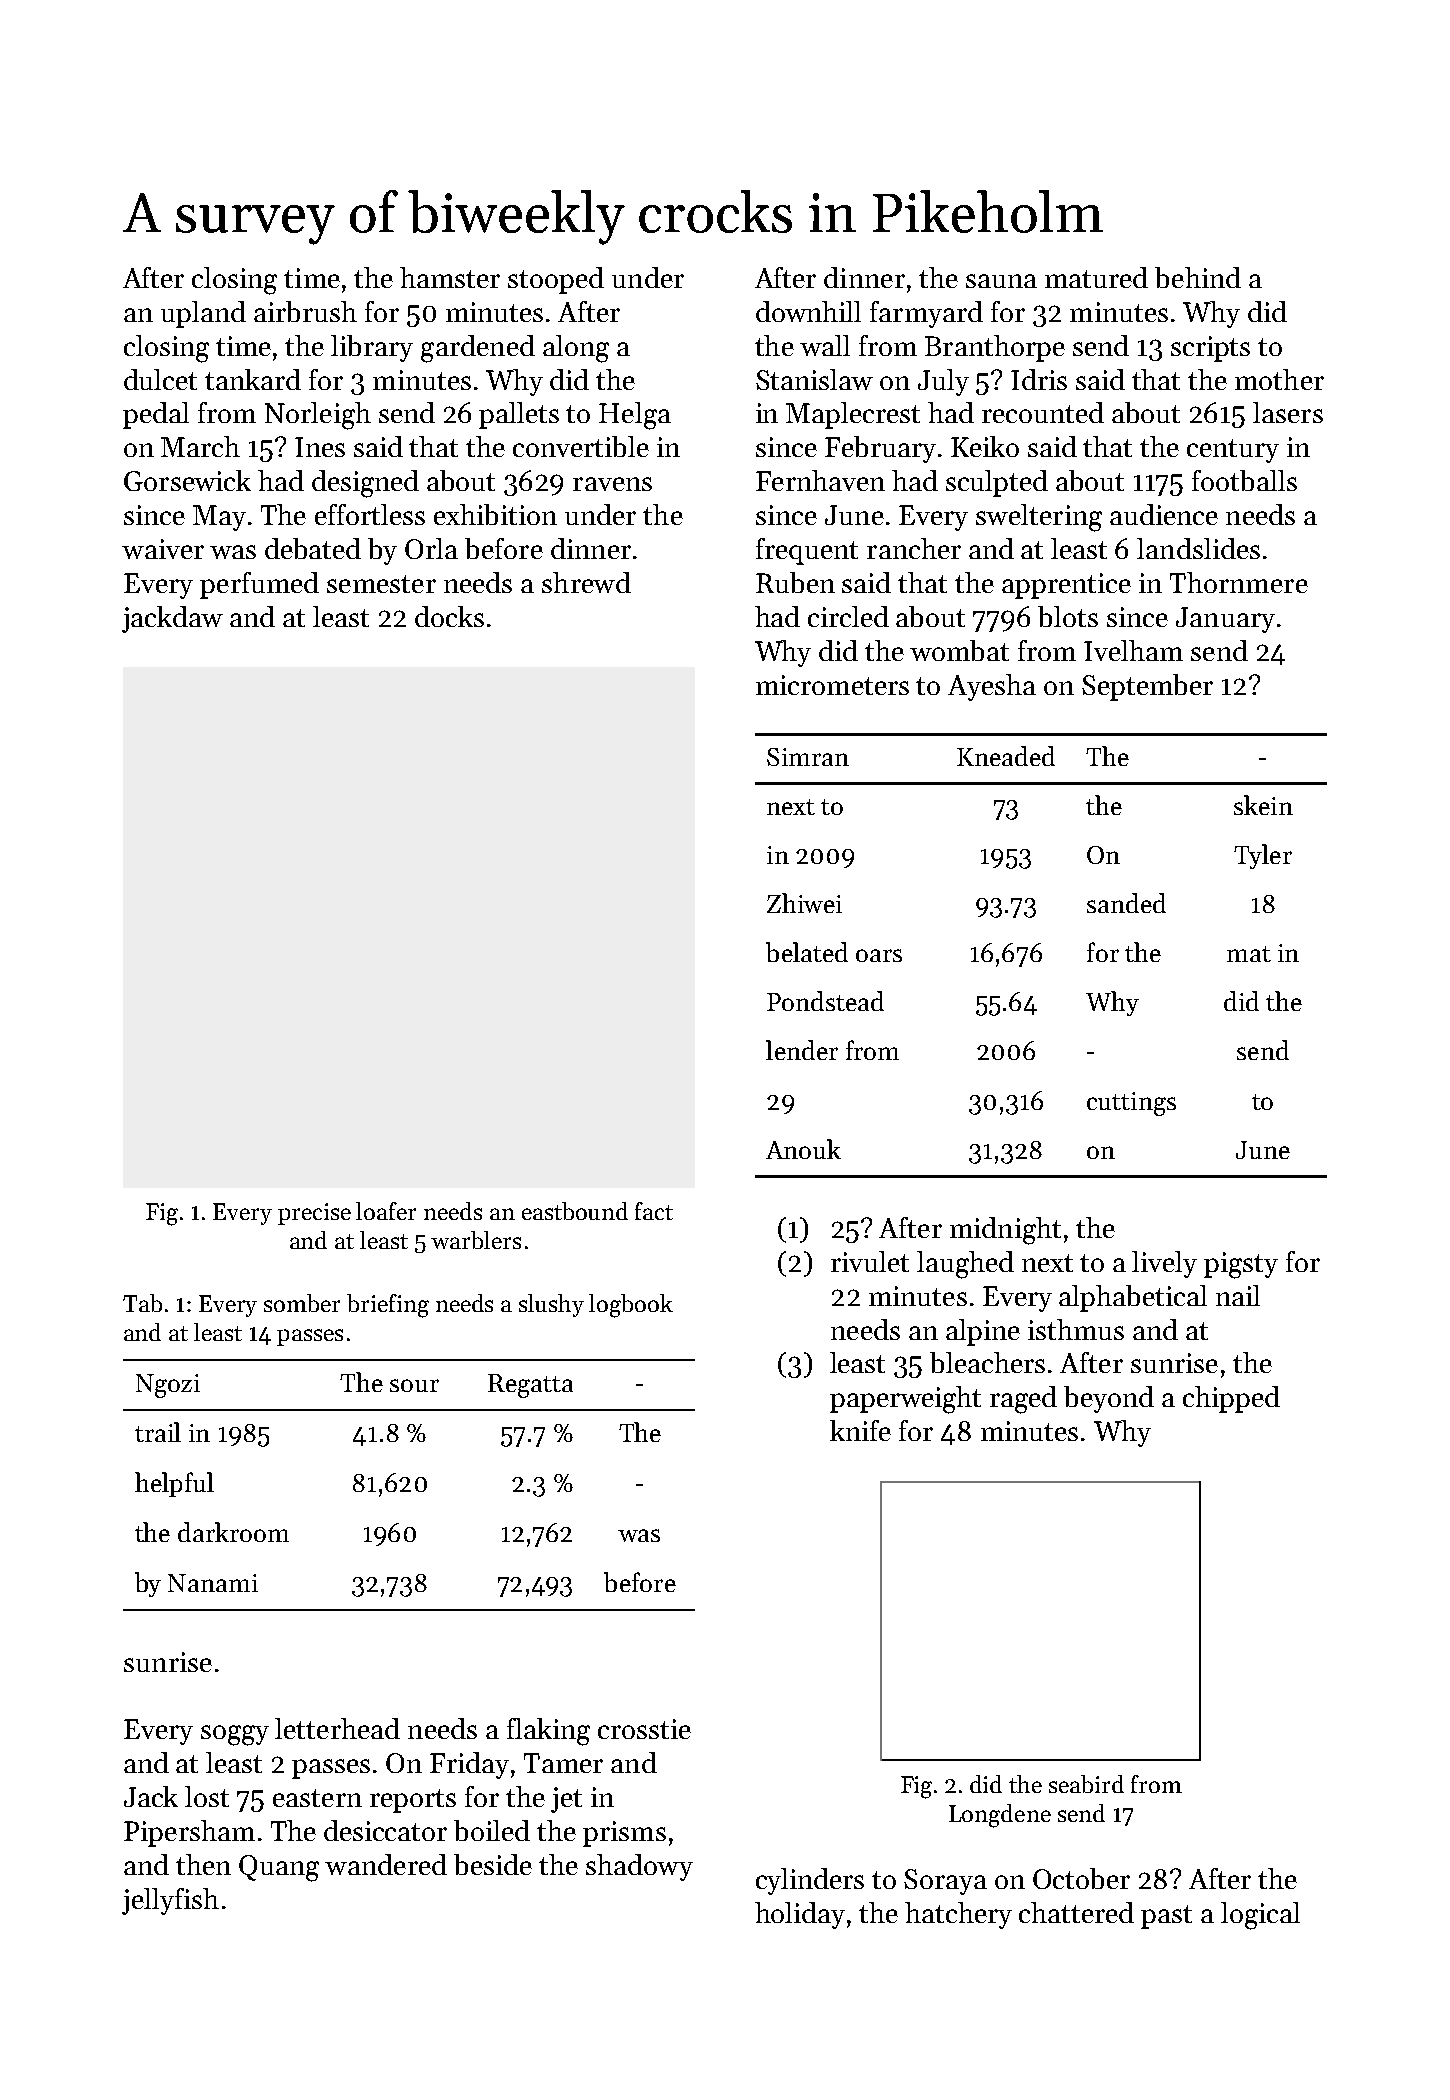 The width and height of the document is (1450, 2100). Describe the element at coordinates (203, 314) in the document. I see `upland` at that location.
